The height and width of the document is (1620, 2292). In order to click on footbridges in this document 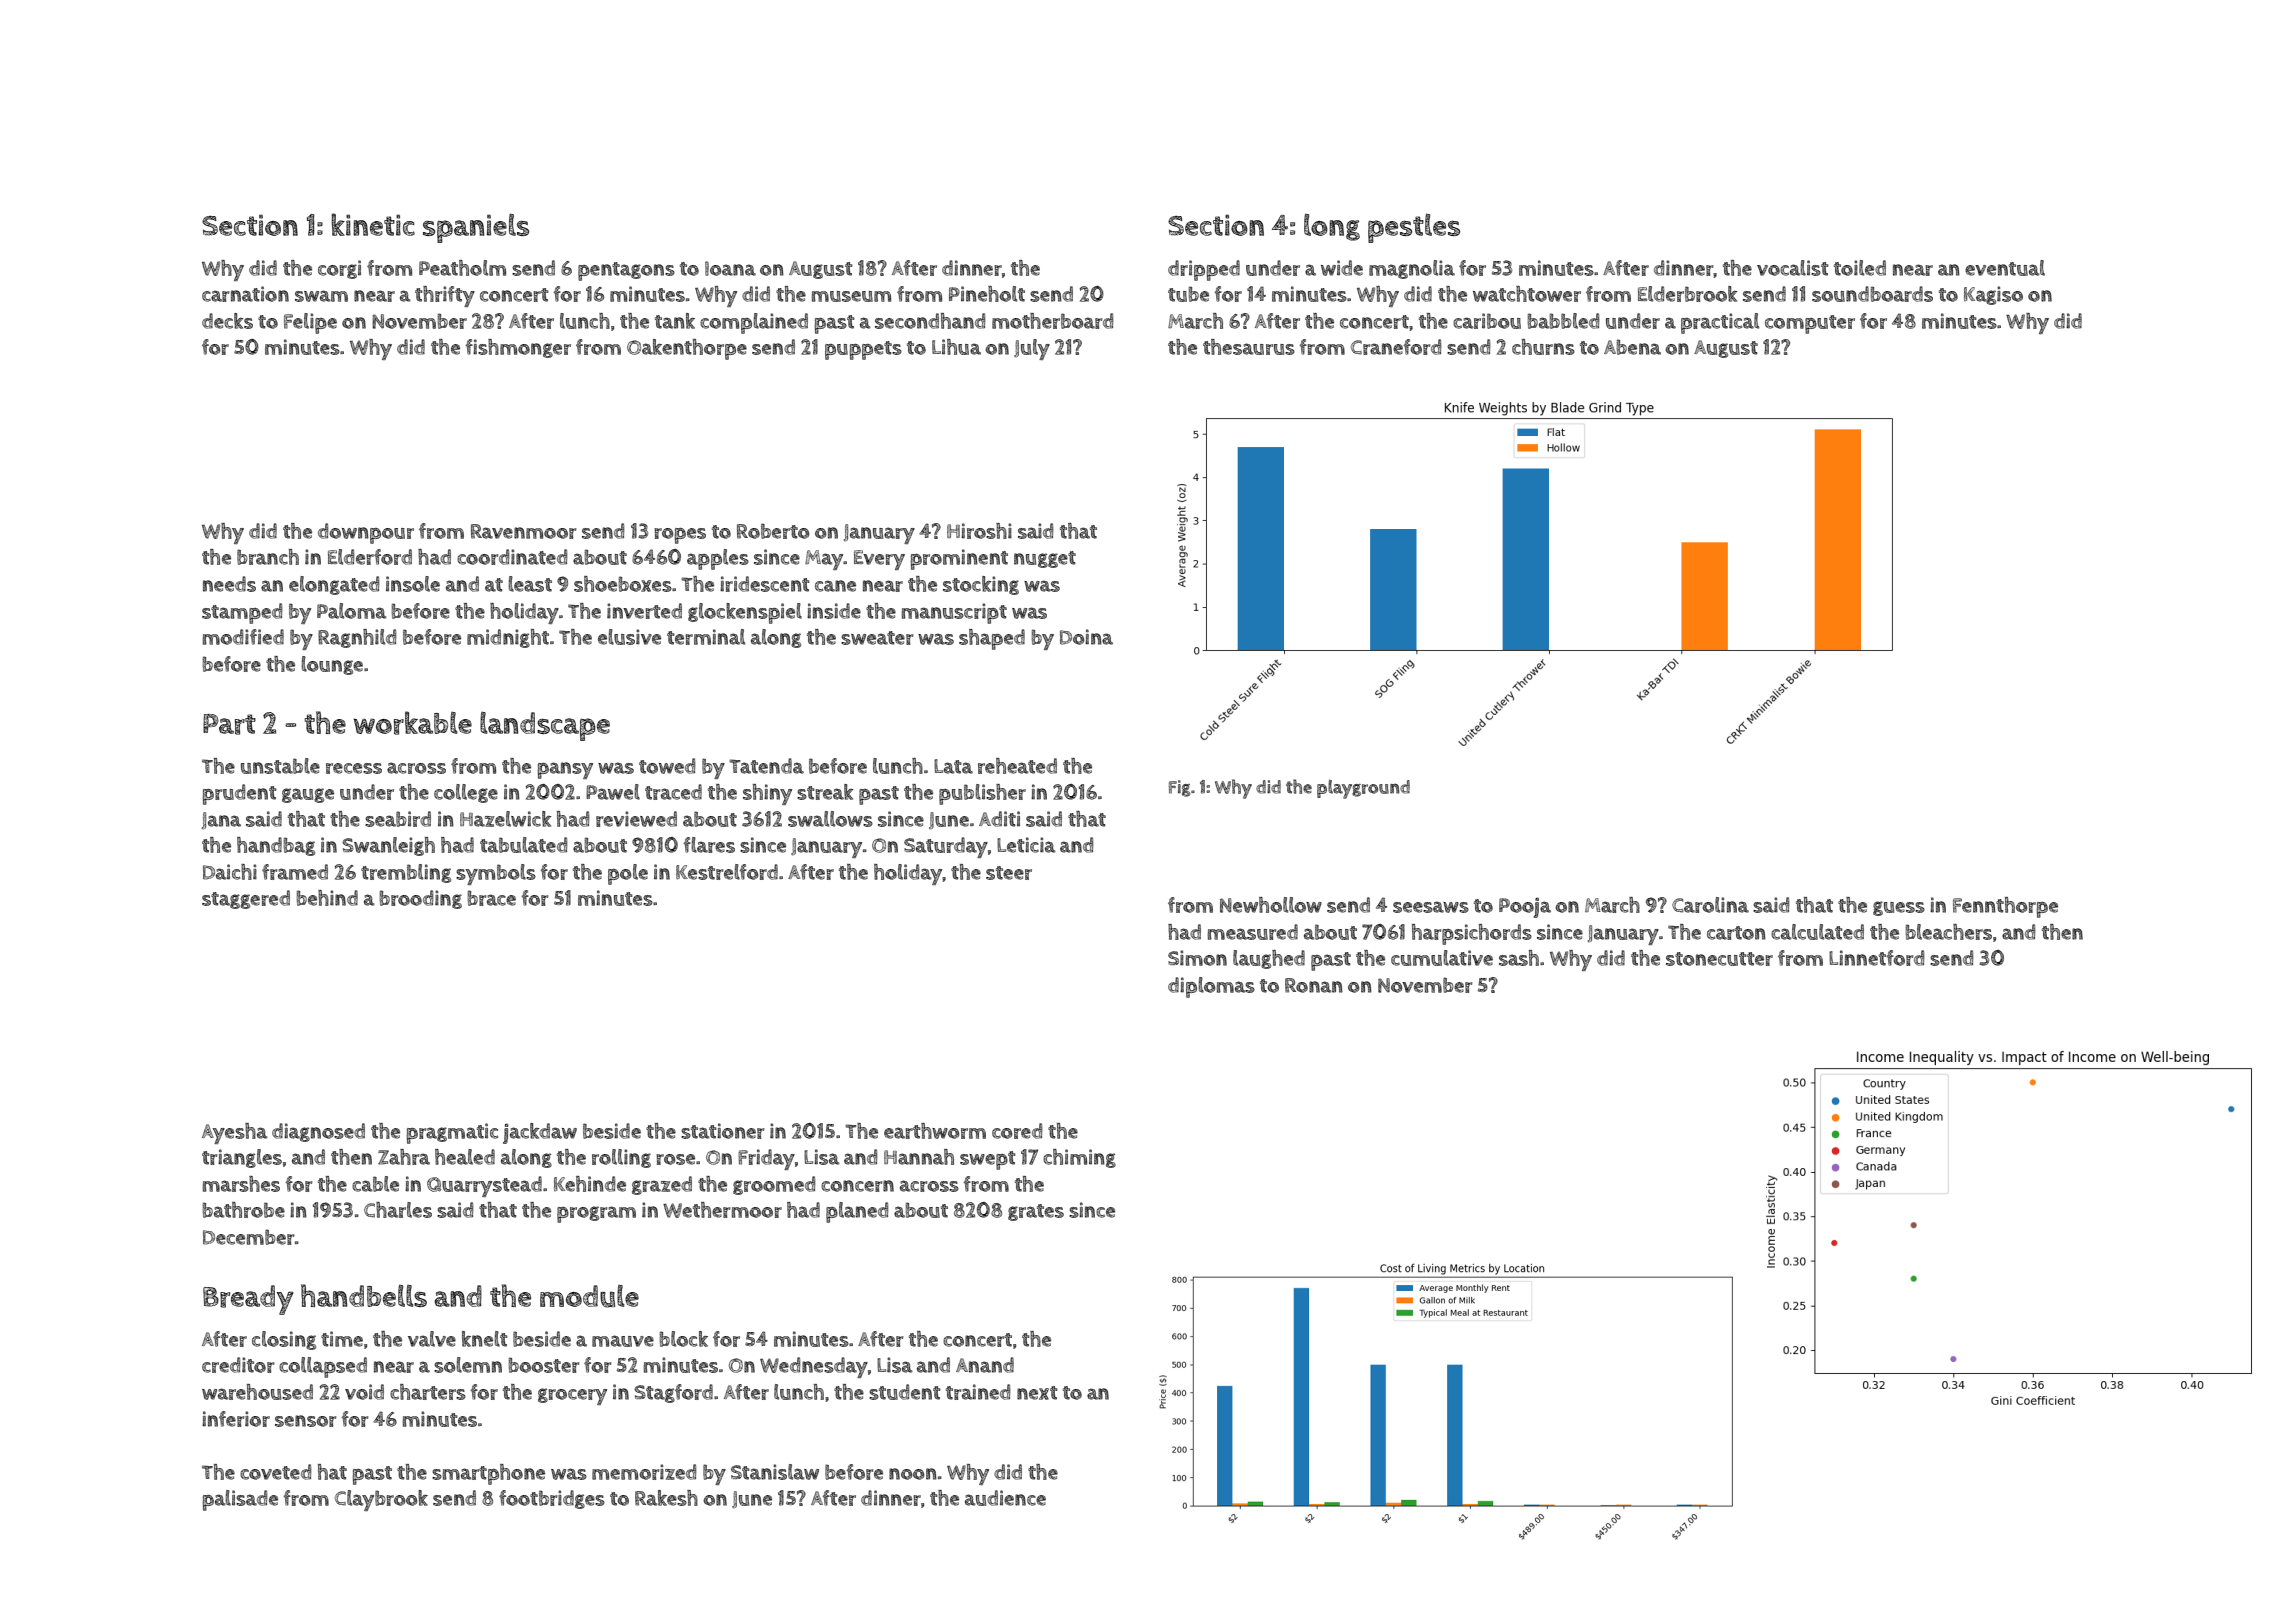, I will do `click(552, 1499)`.
